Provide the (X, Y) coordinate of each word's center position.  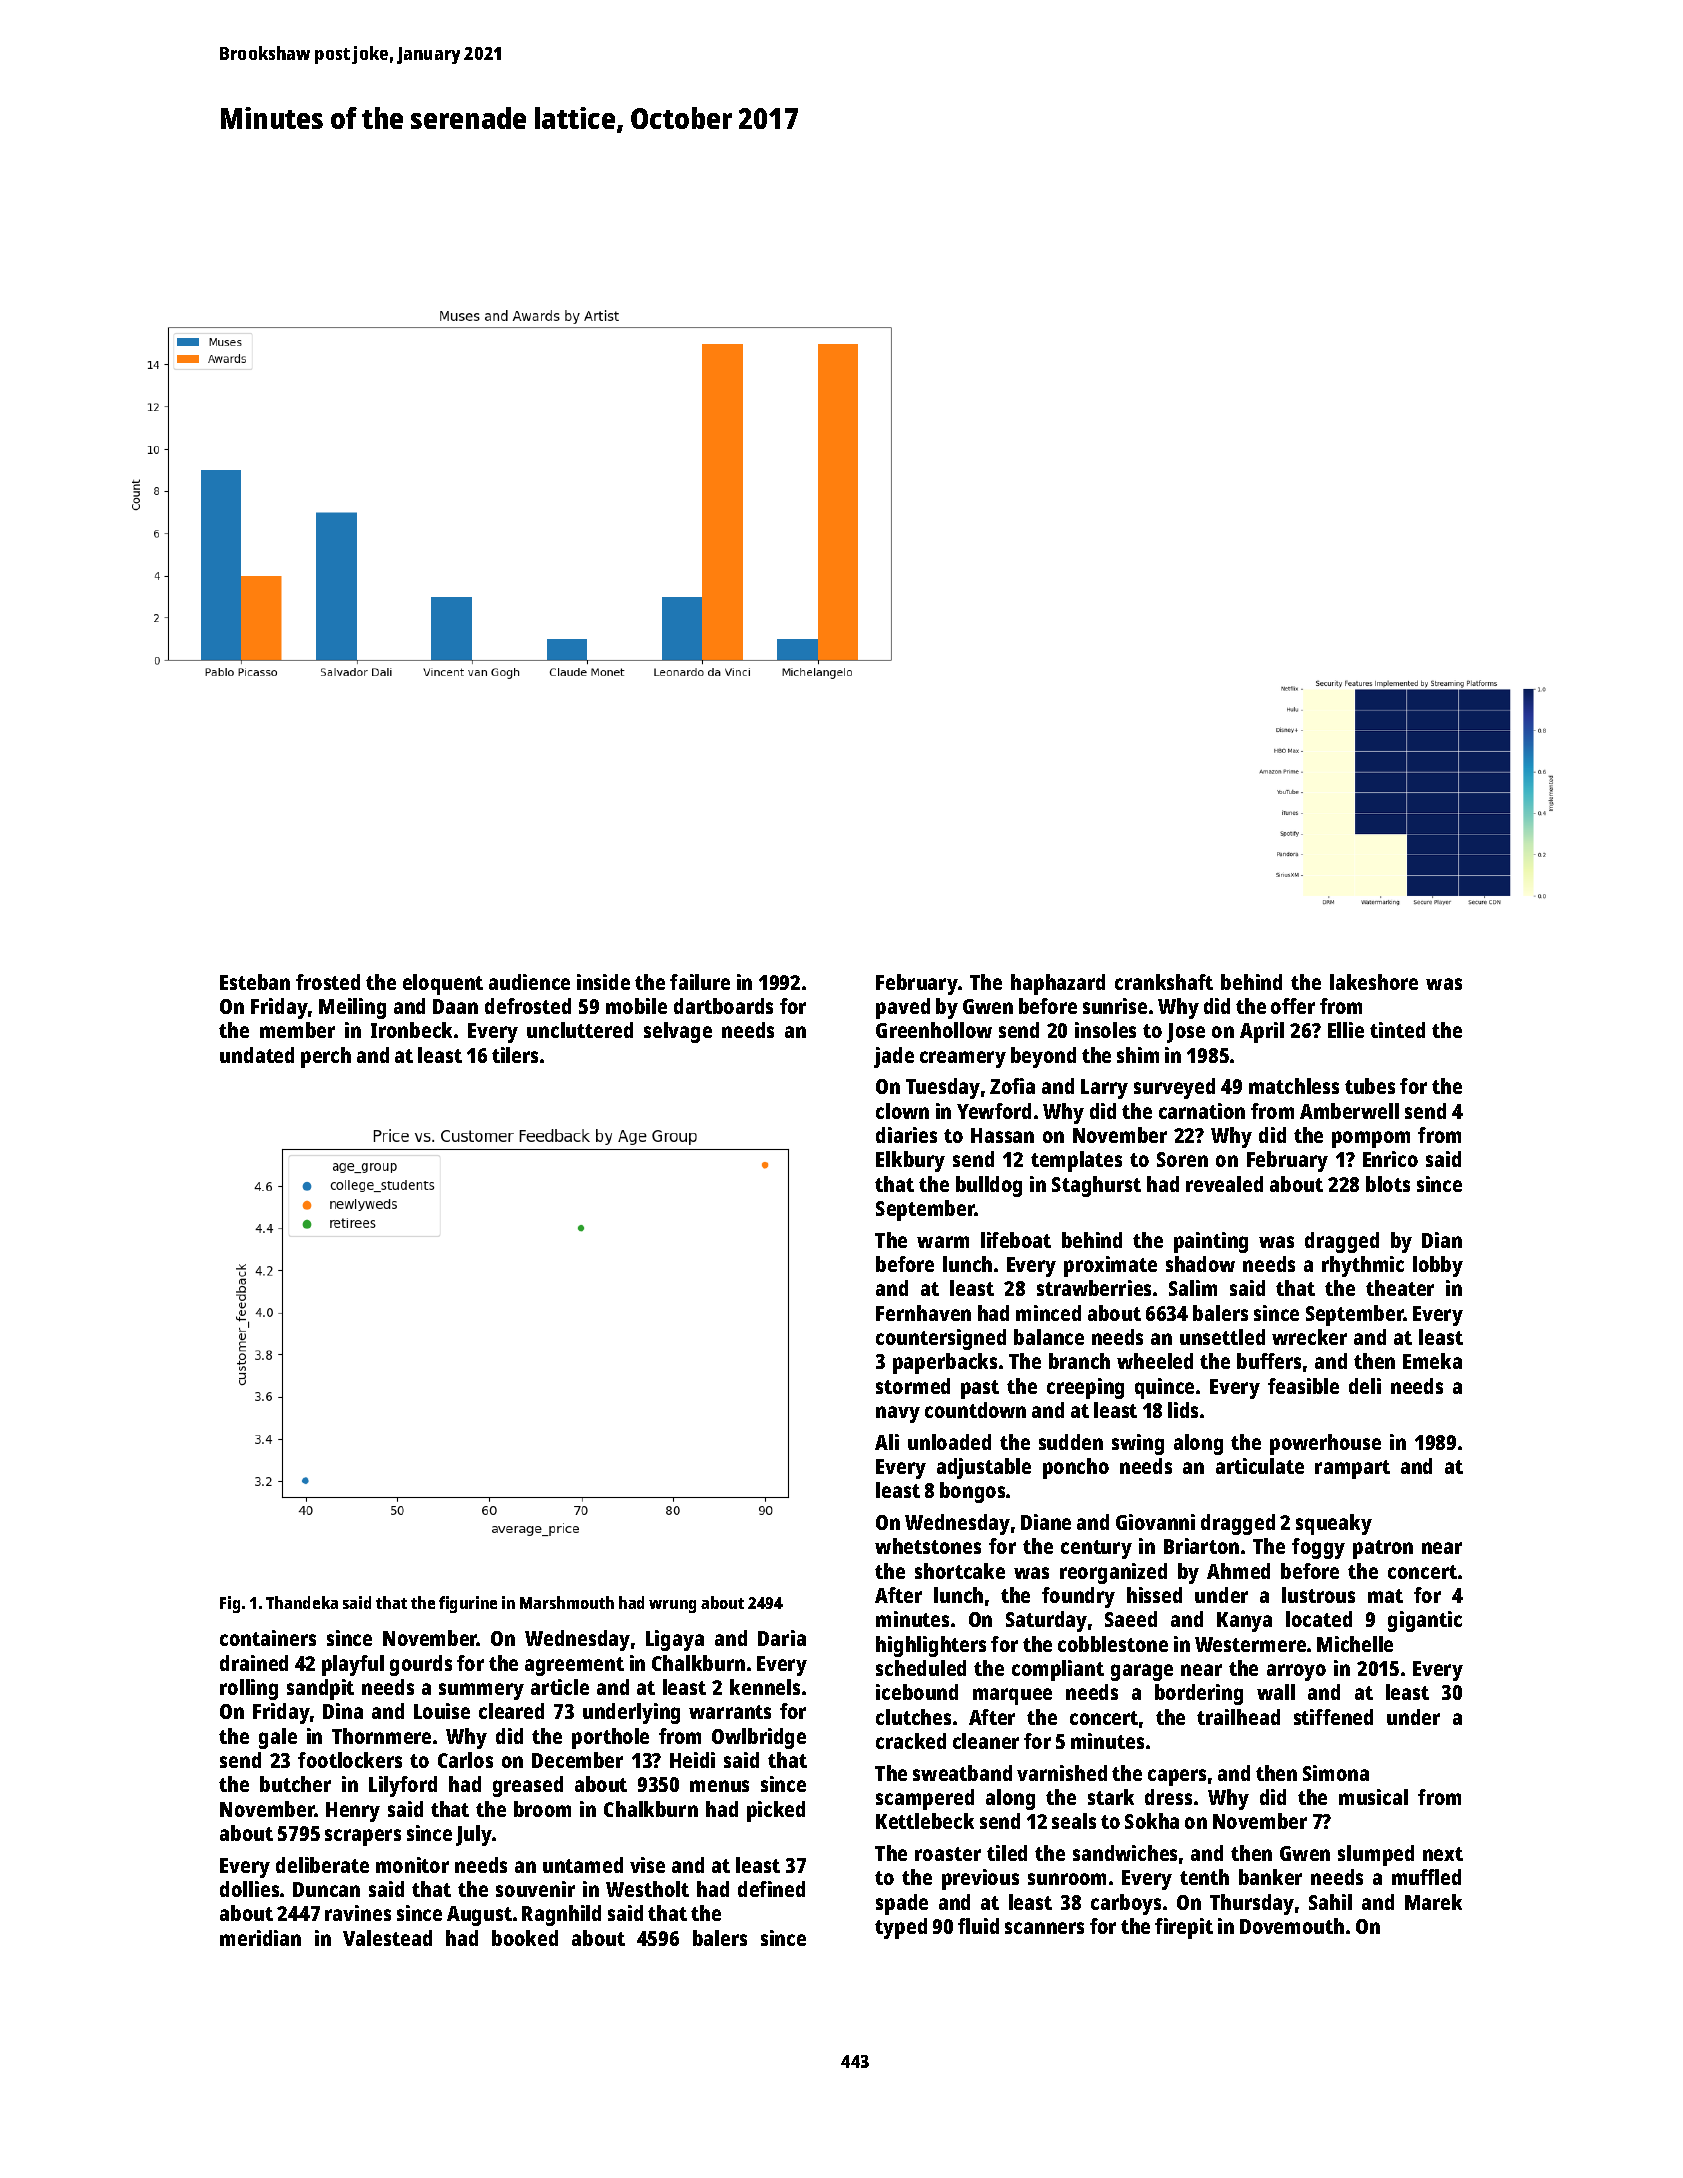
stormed (913, 1386)
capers (1177, 1777)
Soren (1182, 1159)
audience (529, 982)
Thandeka (302, 1602)
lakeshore (1374, 982)
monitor (412, 1865)
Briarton (1201, 1546)
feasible (1303, 1386)
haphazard (1058, 984)
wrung (672, 1606)
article (560, 1687)
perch (326, 1057)
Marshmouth (567, 1602)
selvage (678, 1032)
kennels (765, 1687)
